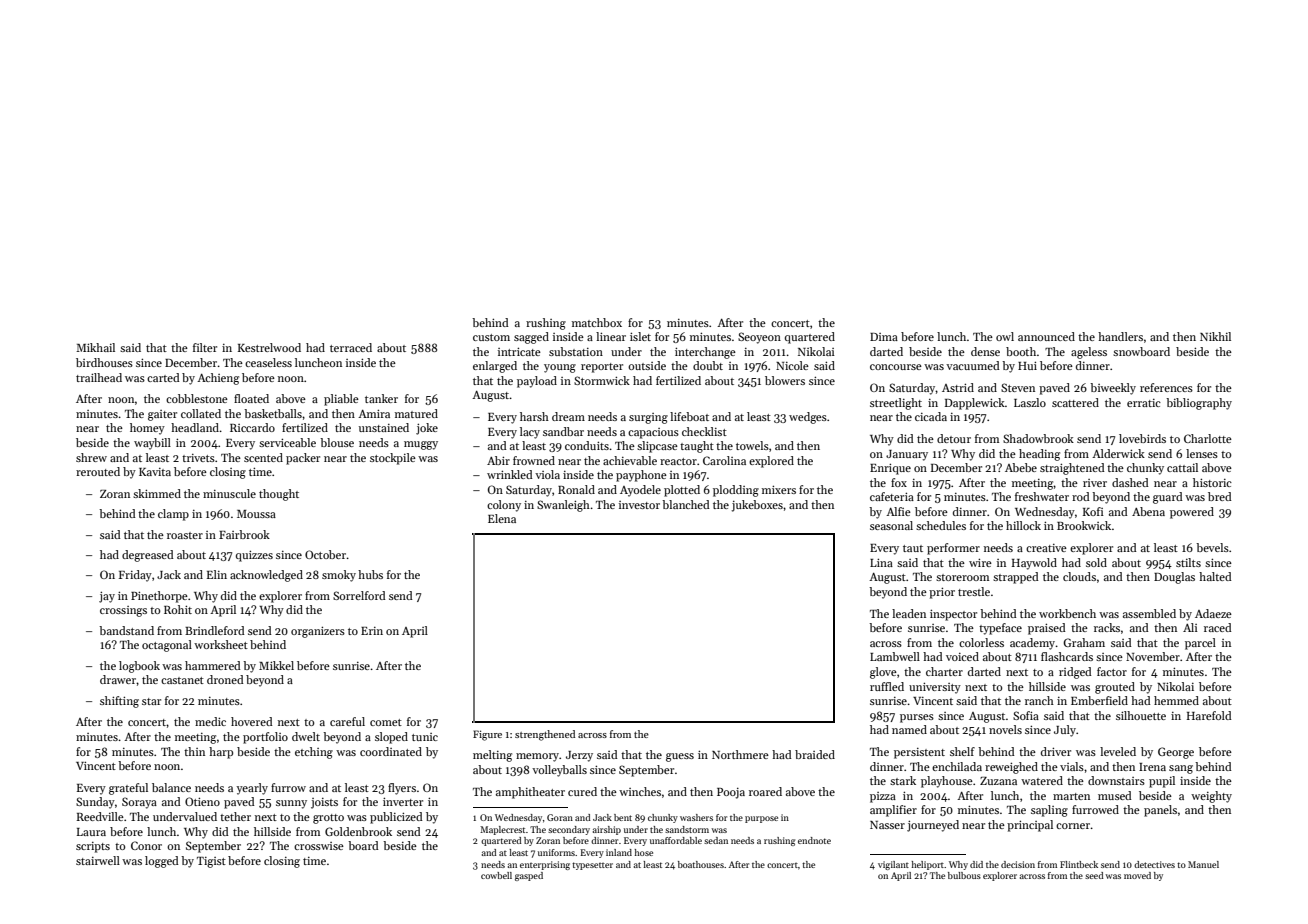 The height and width of the image is (924, 1308). I want to click on amphitheater, so click(530, 793).
